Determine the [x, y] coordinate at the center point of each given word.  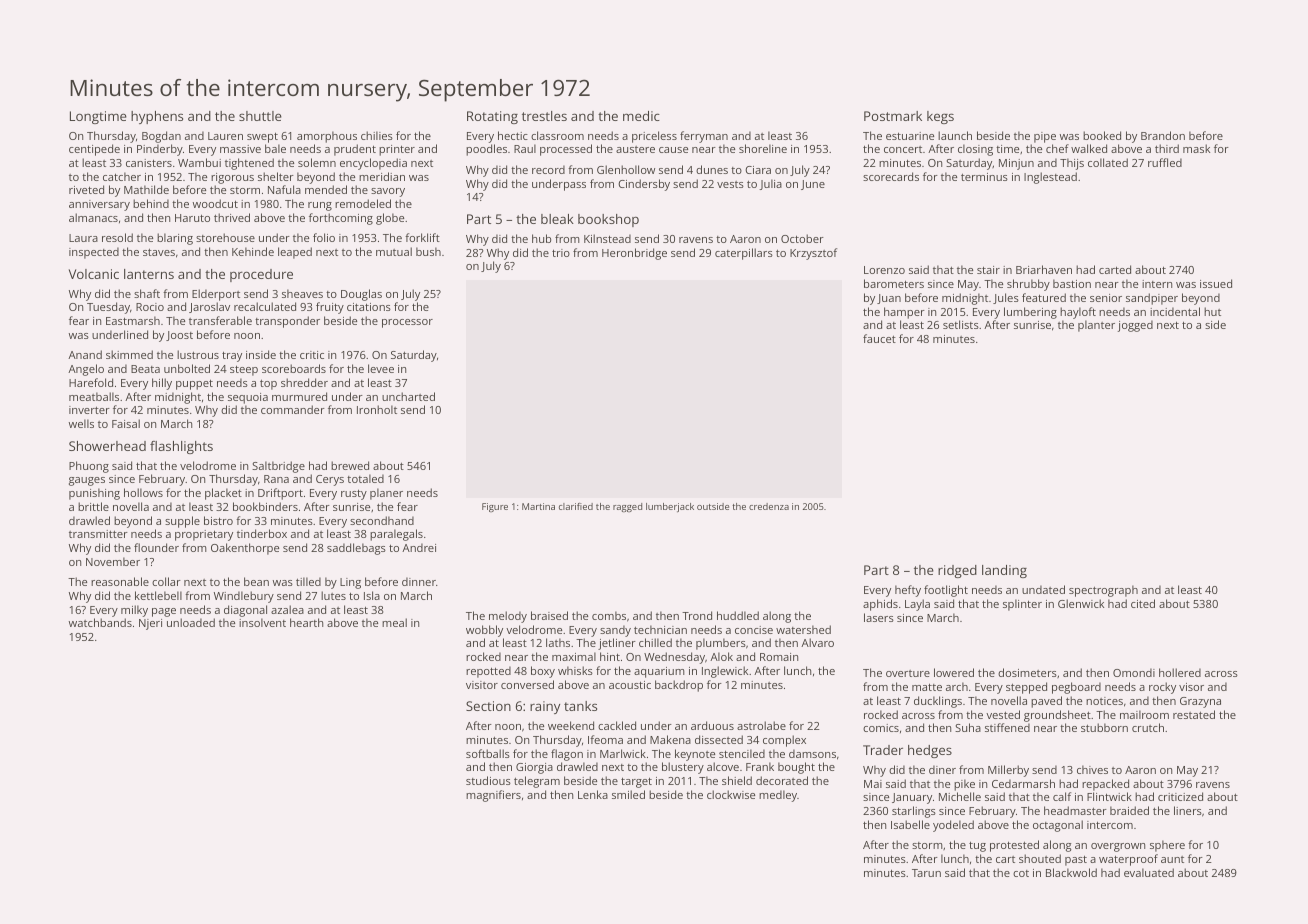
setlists [961, 324]
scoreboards [294, 368]
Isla [372, 595]
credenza [769, 506]
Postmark [893, 116]
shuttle [260, 116]
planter [1096, 326]
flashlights [181, 447]
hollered [1180, 672]
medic [641, 116]
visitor [482, 685]
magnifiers [493, 796]
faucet [879, 338]
